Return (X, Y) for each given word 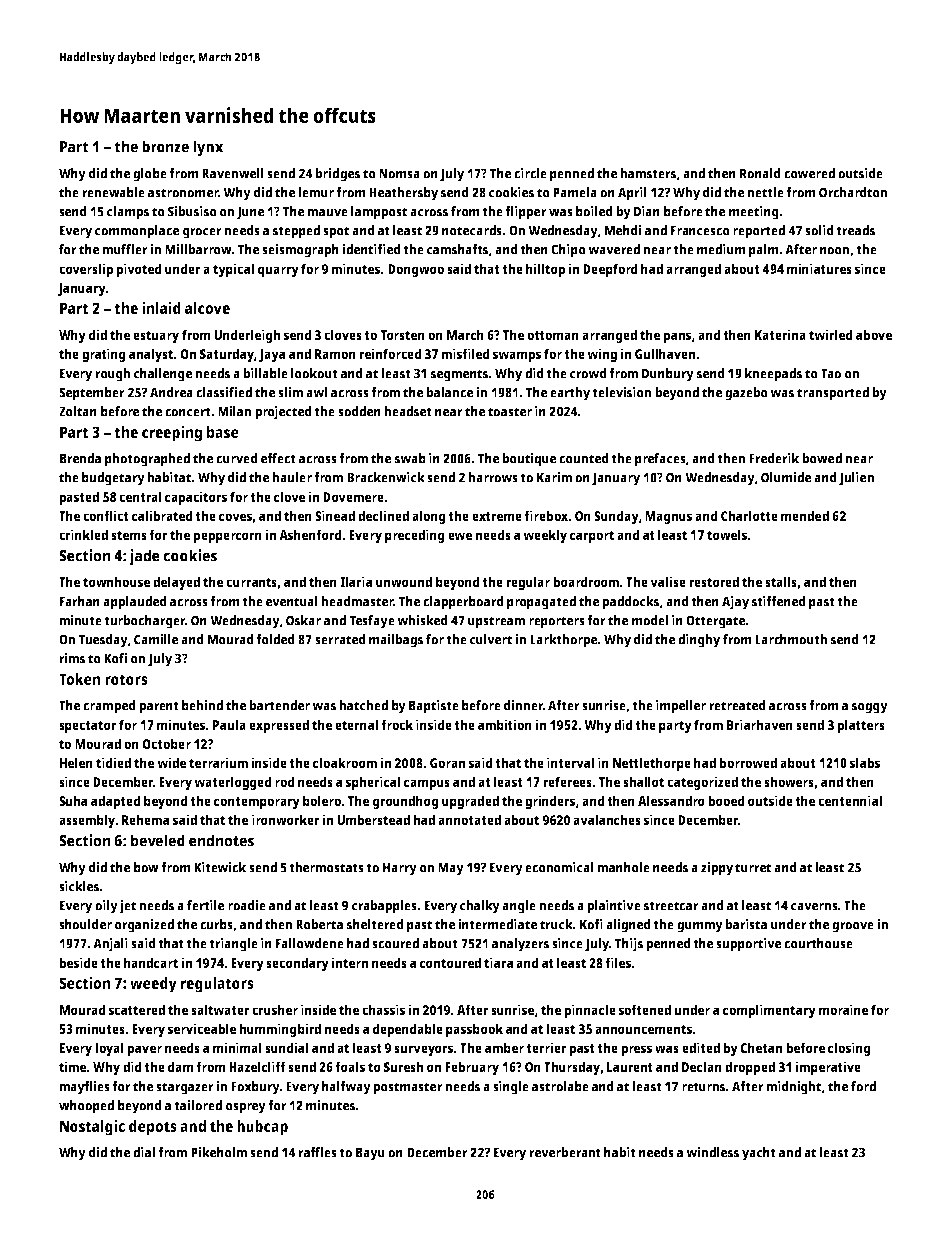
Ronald (760, 173)
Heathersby (403, 194)
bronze (165, 146)
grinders (550, 802)
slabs (865, 762)
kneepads (773, 375)
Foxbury (255, 1088)
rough (113, 375)
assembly (87, 821)
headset (408, 411)
